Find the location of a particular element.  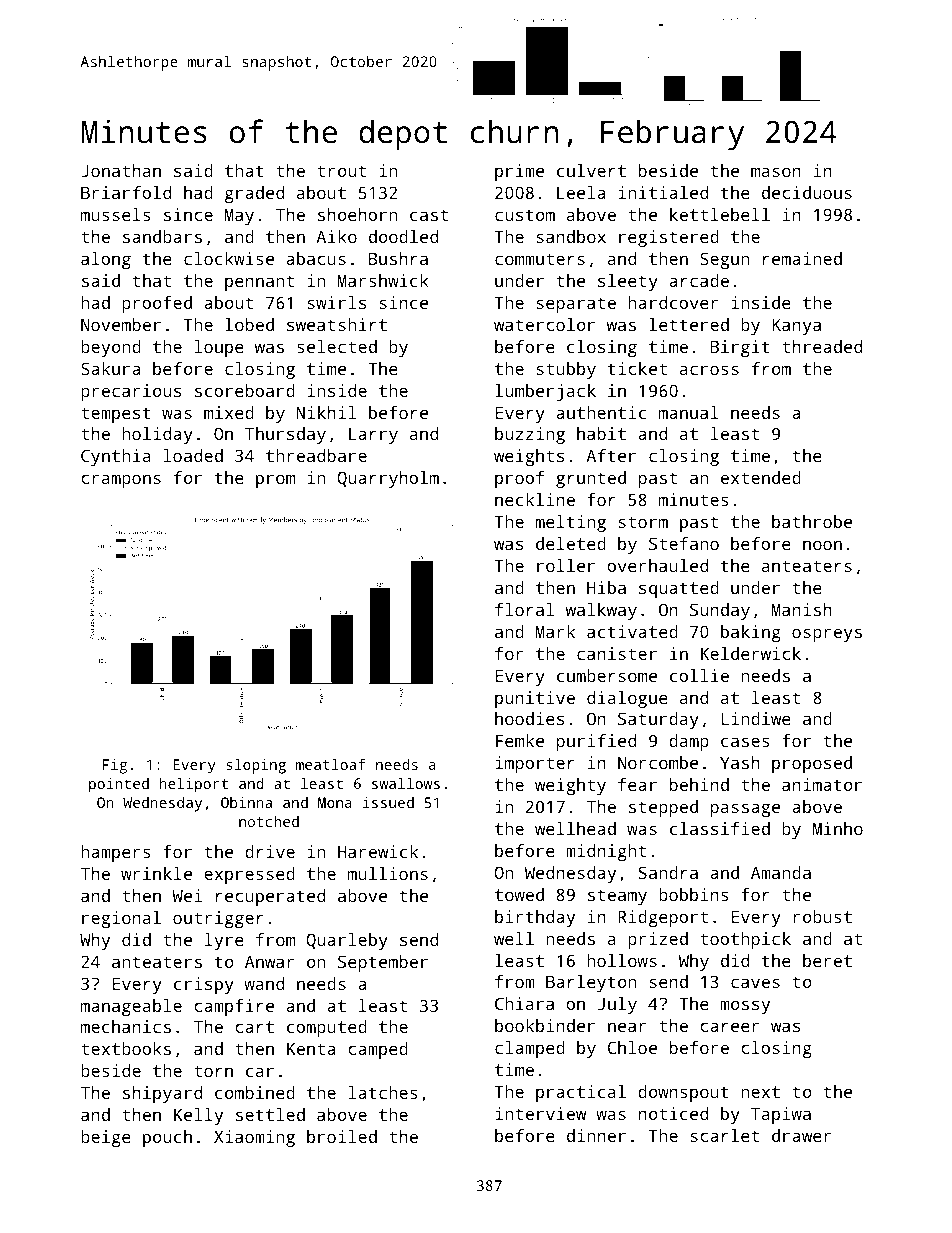

Marshwick is located at coordinates (383, 280).
